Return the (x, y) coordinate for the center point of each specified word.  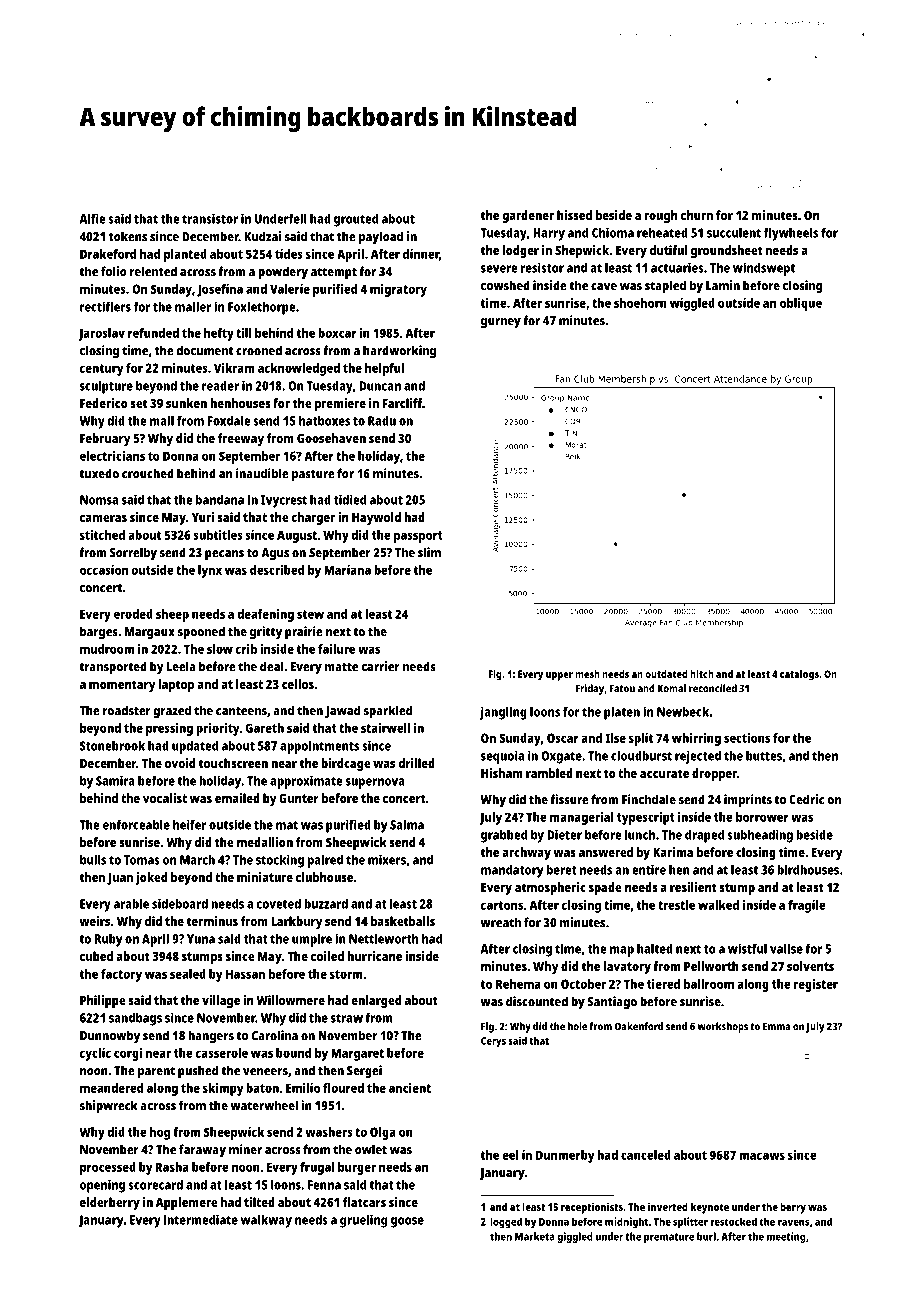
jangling (503, 713)
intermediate (201, 1220)
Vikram (234, 368)
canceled (646, 1155)
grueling (363, 1221)
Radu (382, 421)
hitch (702, 674)
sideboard (180, 903)
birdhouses (808, 870)
